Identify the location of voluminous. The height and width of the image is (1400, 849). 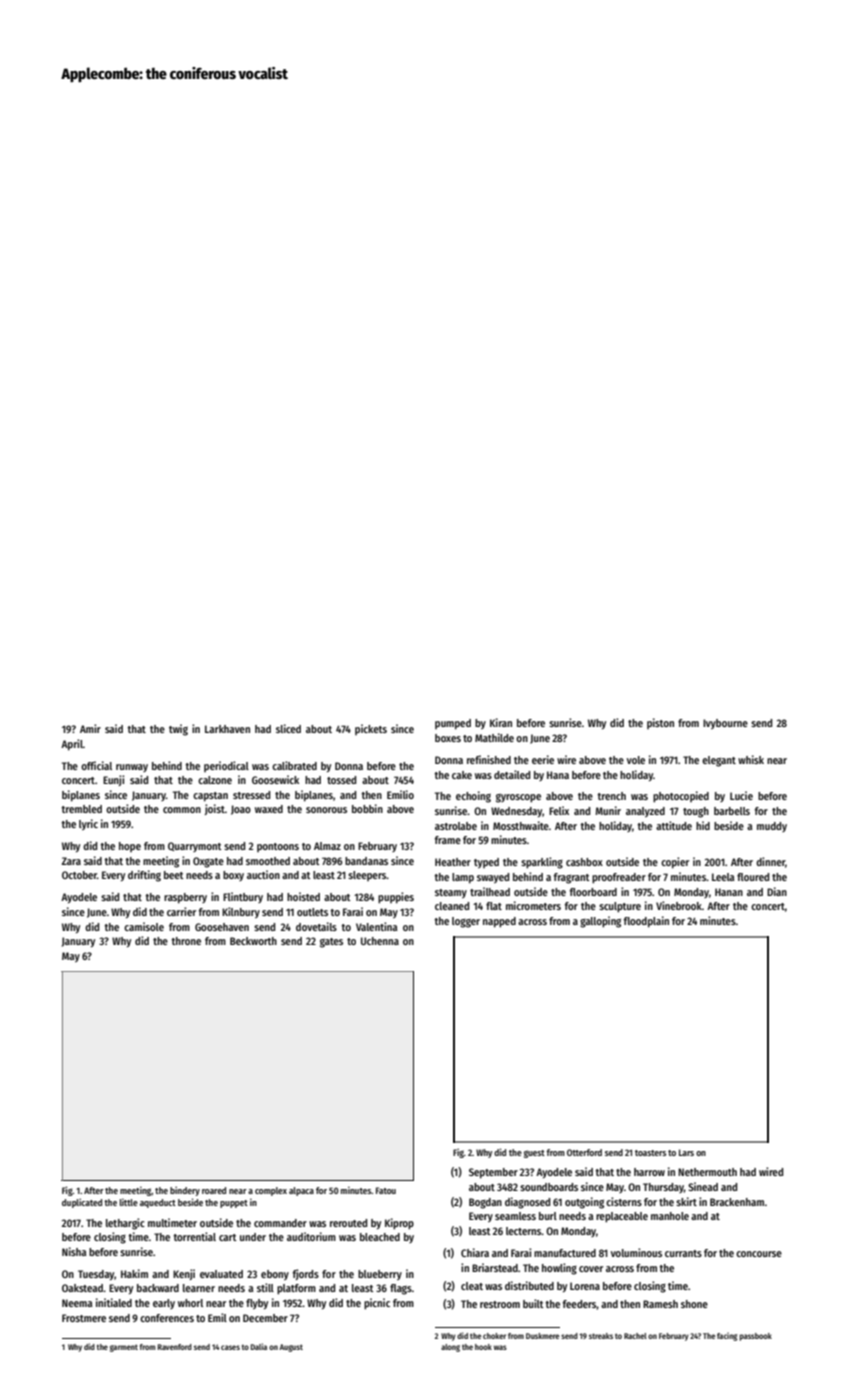
(636, 1252).
